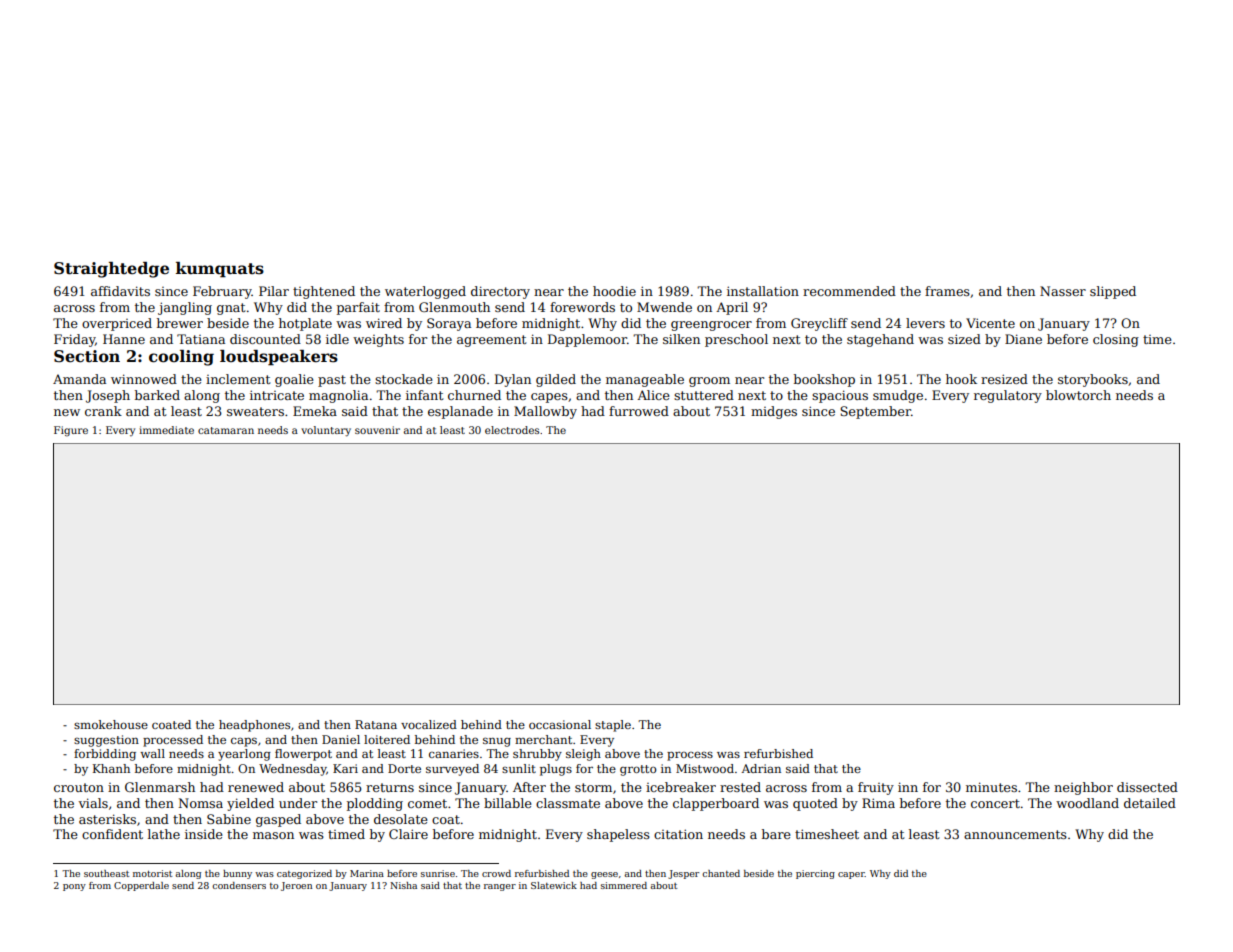 This screenshot has height=952, width=1233. I want to click on slipped, so click(1113, 292).
